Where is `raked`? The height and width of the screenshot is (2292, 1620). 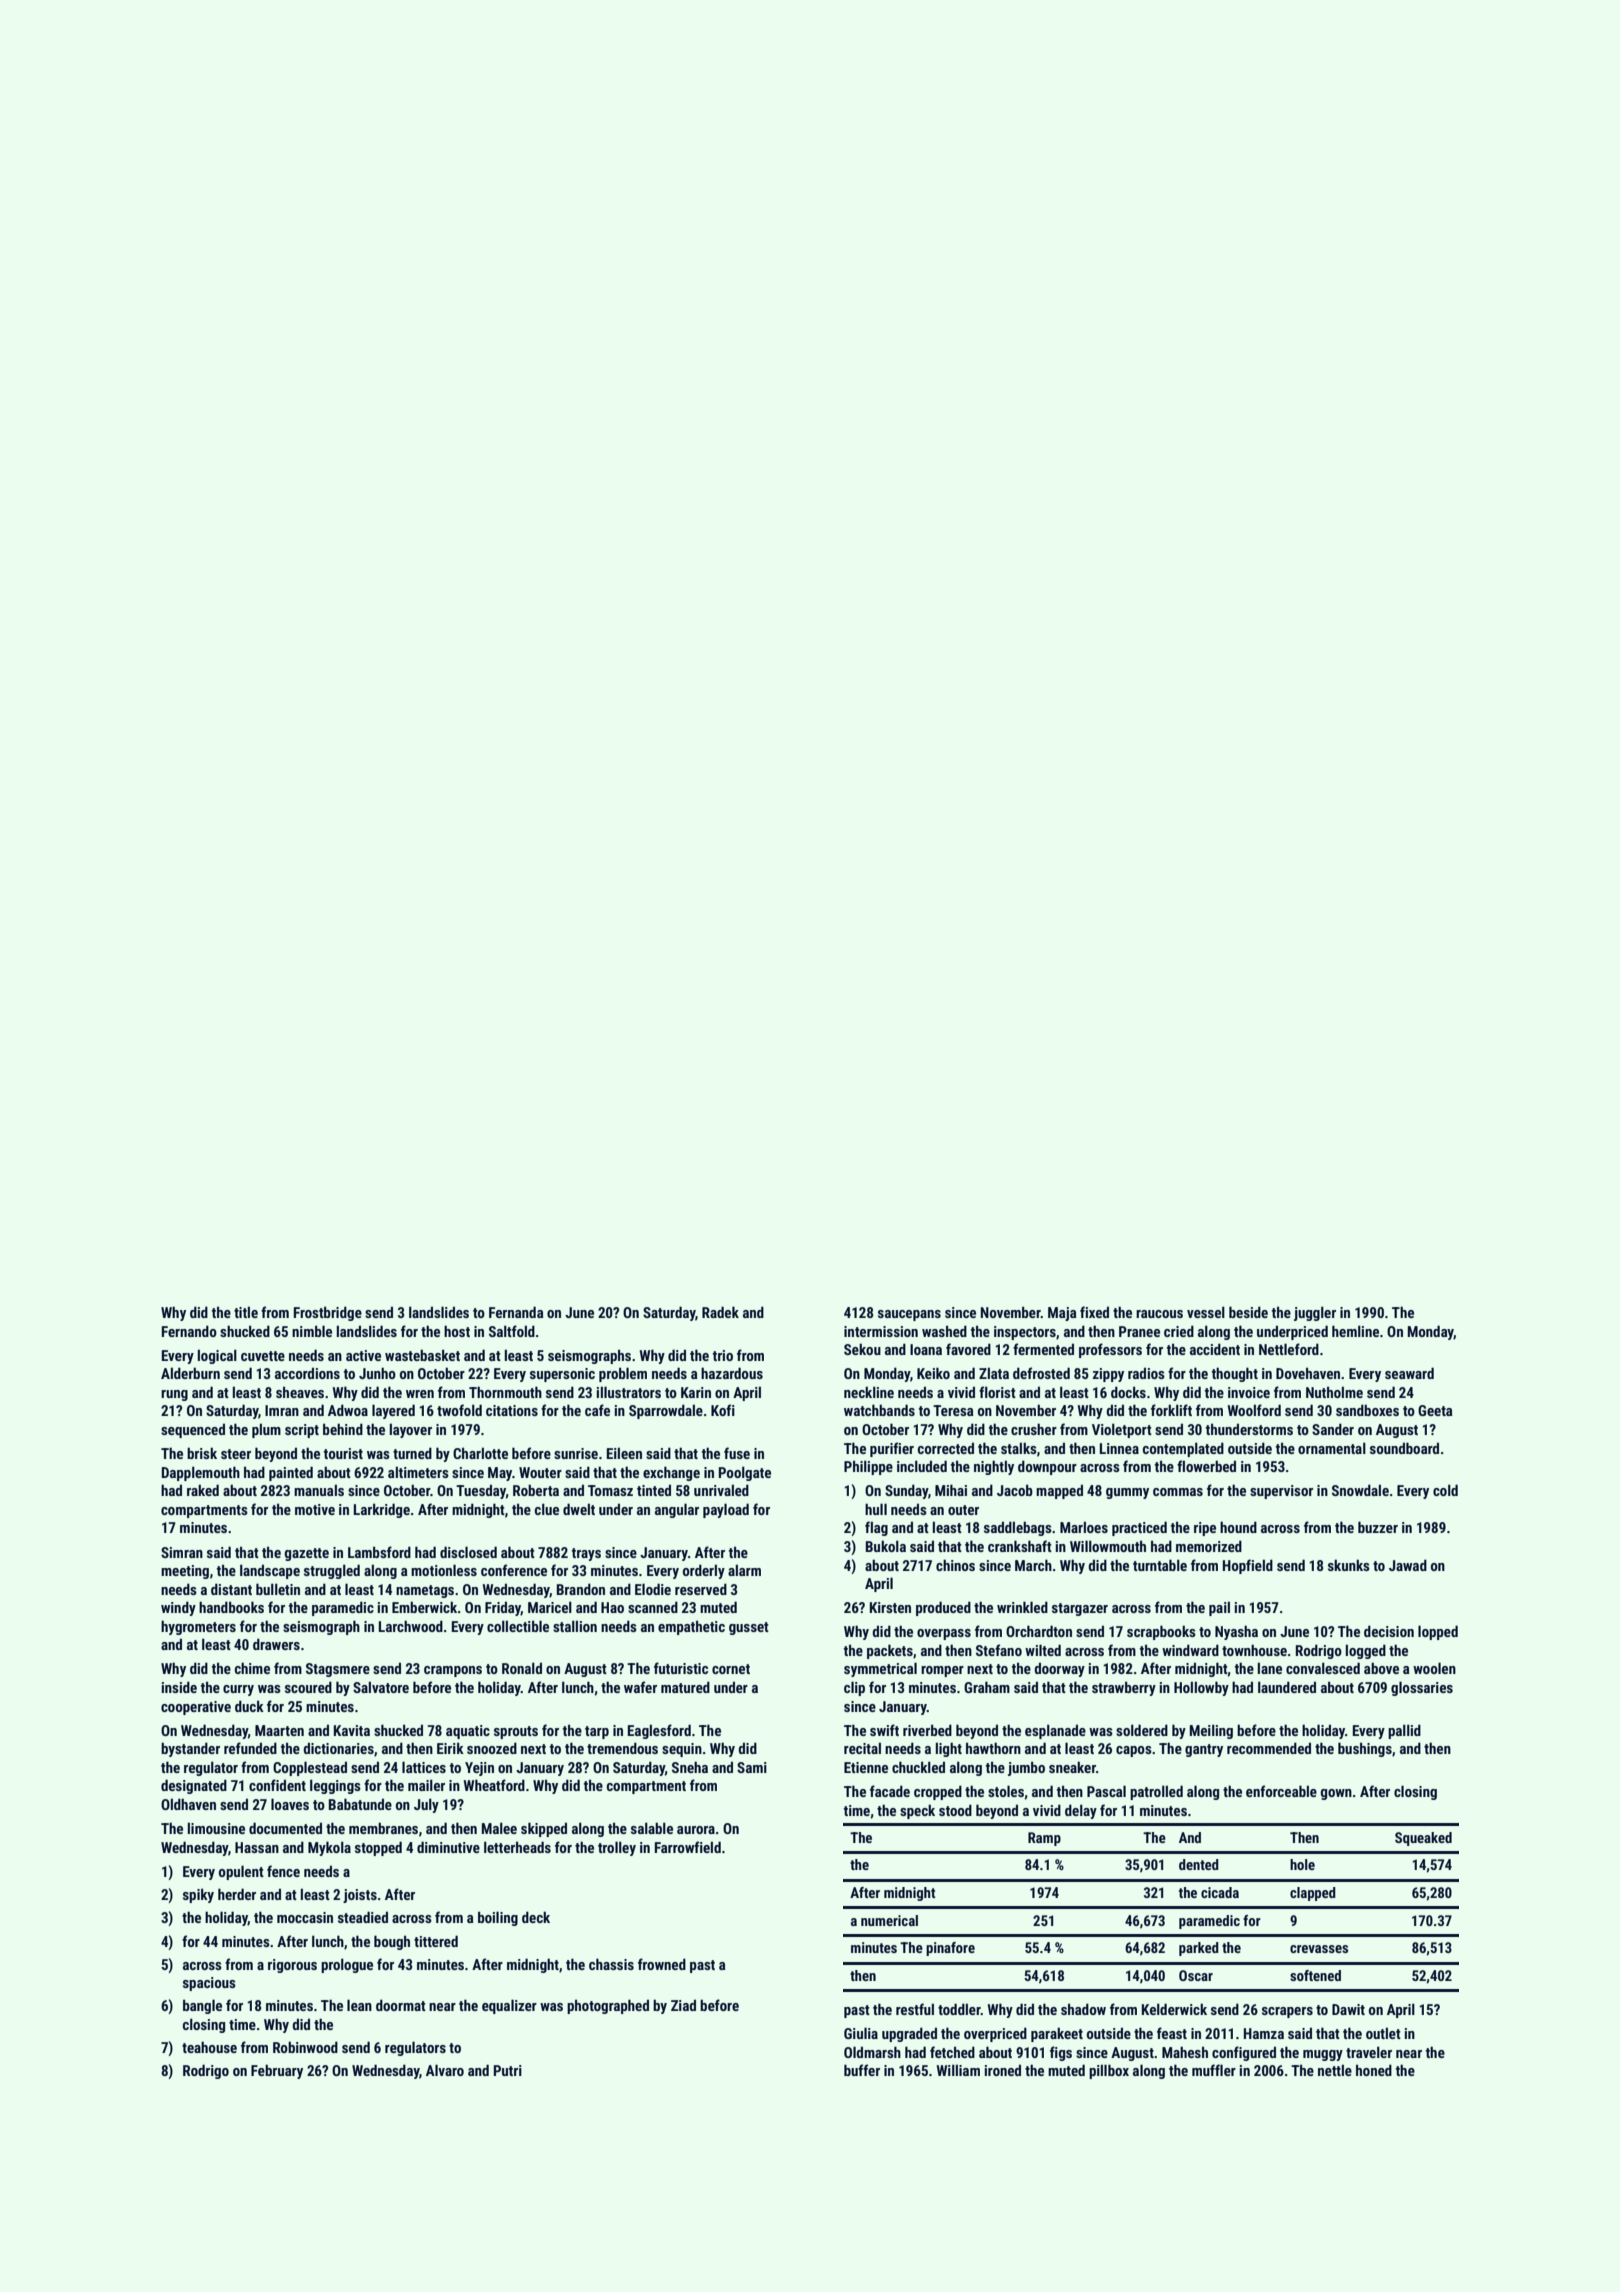
raked is located at coordinates (203, 1490).
